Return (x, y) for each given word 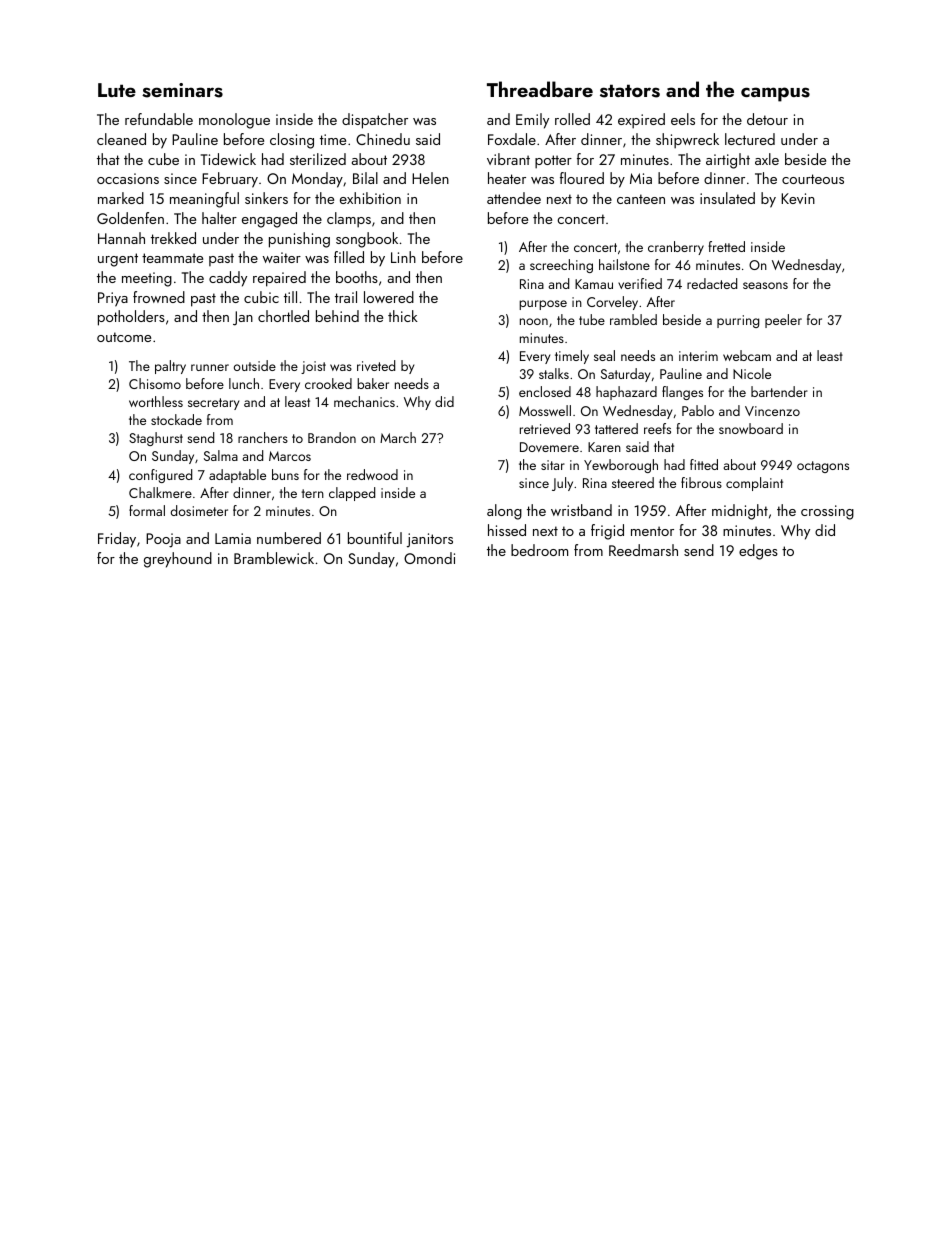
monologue (234, 121)
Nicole (752, 373)
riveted (376, 365)
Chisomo (155, 383)
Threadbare (540, 89)
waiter (282, 257)
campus (775, 94)
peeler (783, 321)
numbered (289, 538)
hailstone (624, 264)
